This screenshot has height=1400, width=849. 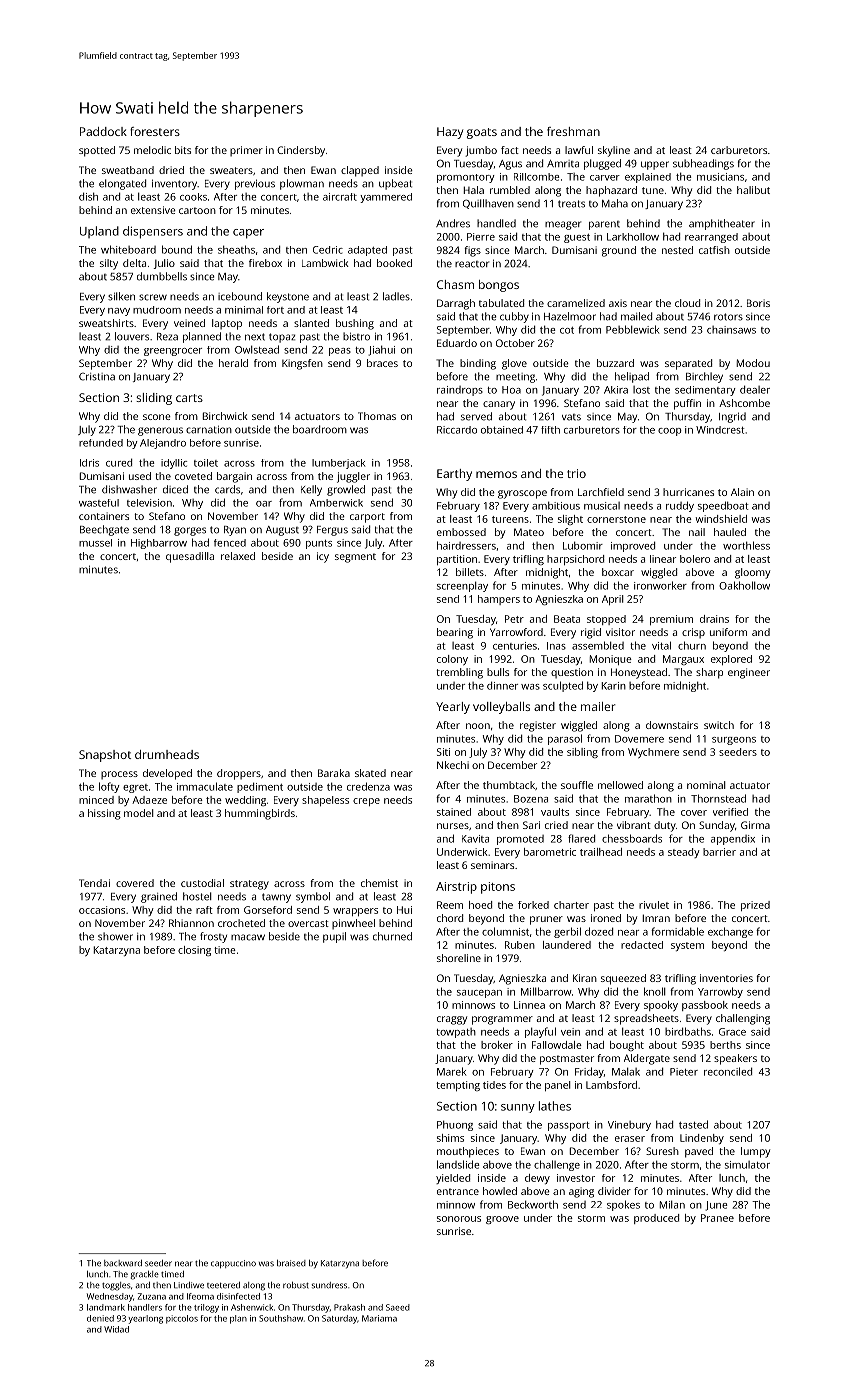 What do you see at coordinates (355, 558) in the screenshot?
I see `segment` at bounding box center [355, 558].
